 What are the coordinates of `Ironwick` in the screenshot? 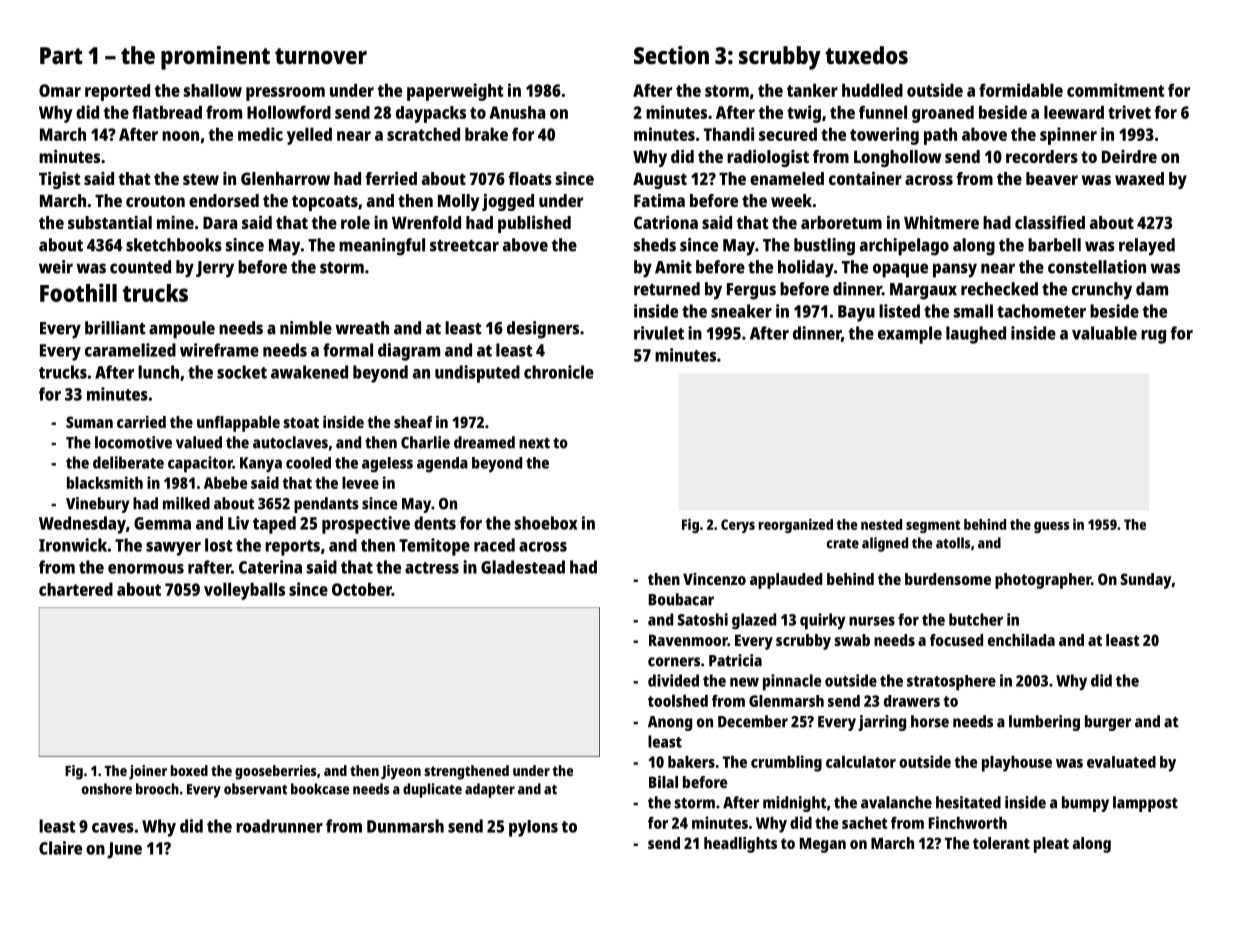 It's located at (73, 545).
